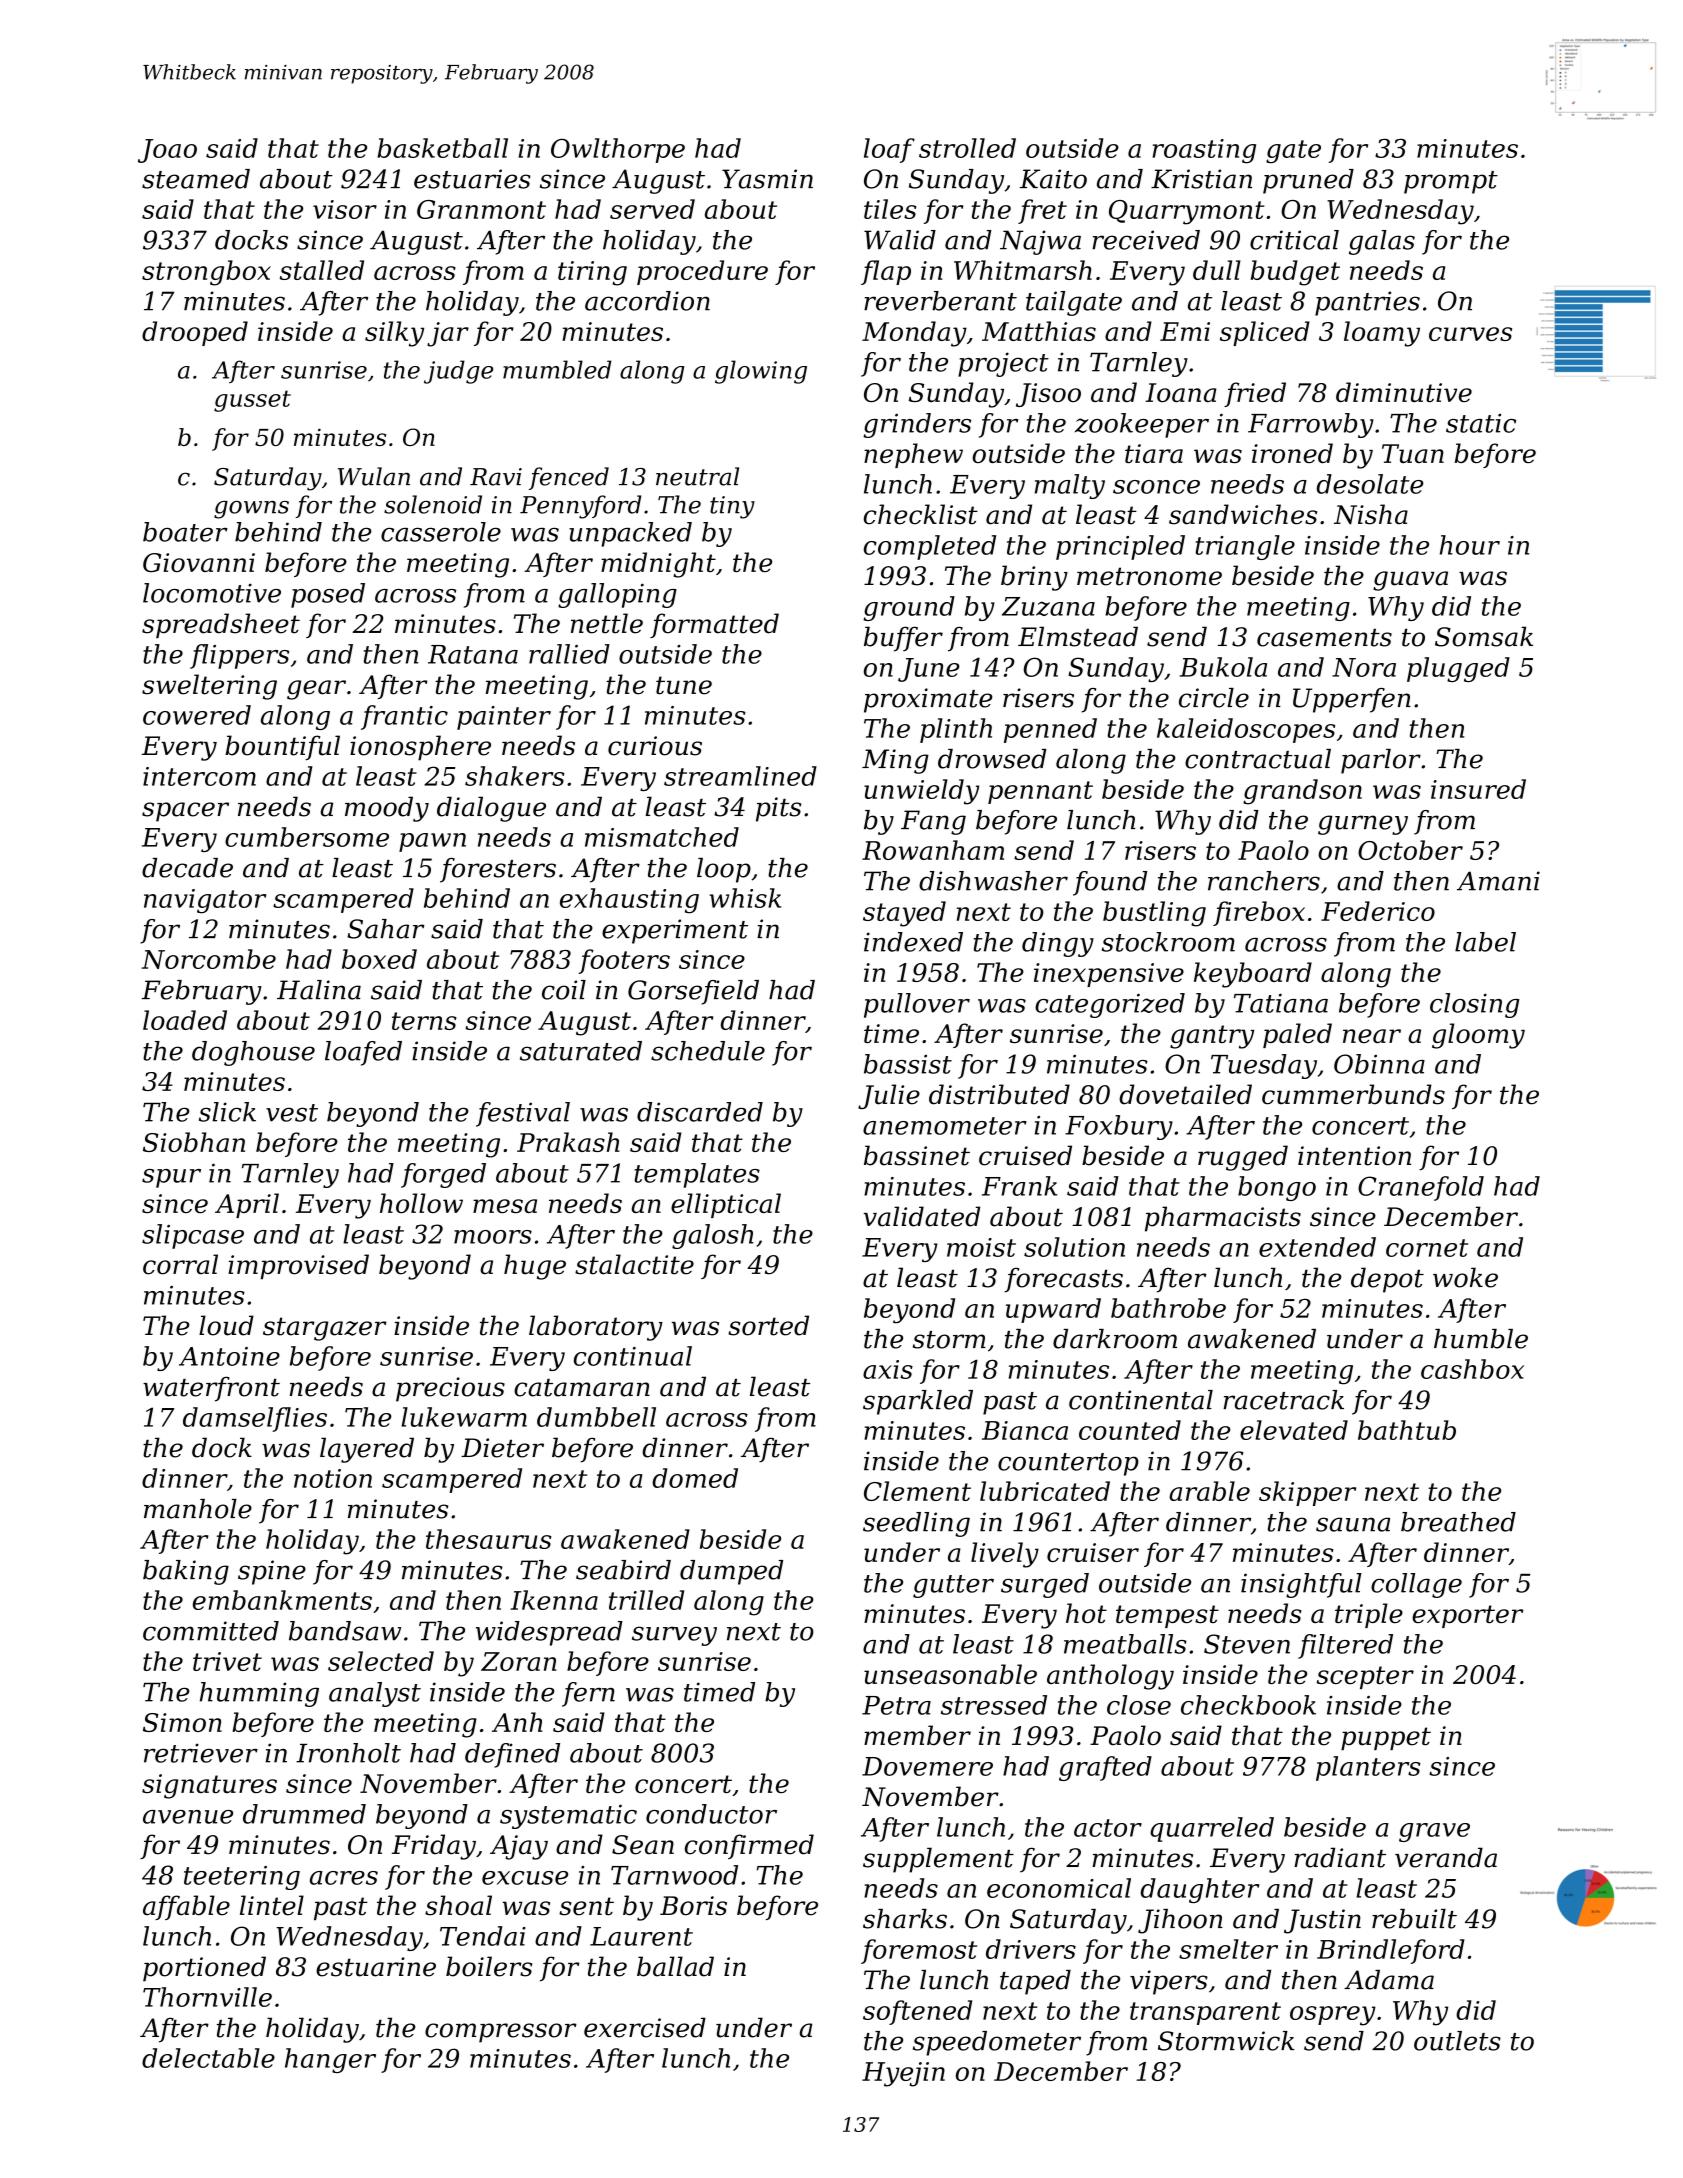 This screenshot has height=2178, width=1683. I want to click on Joao, so click(167, 151).
